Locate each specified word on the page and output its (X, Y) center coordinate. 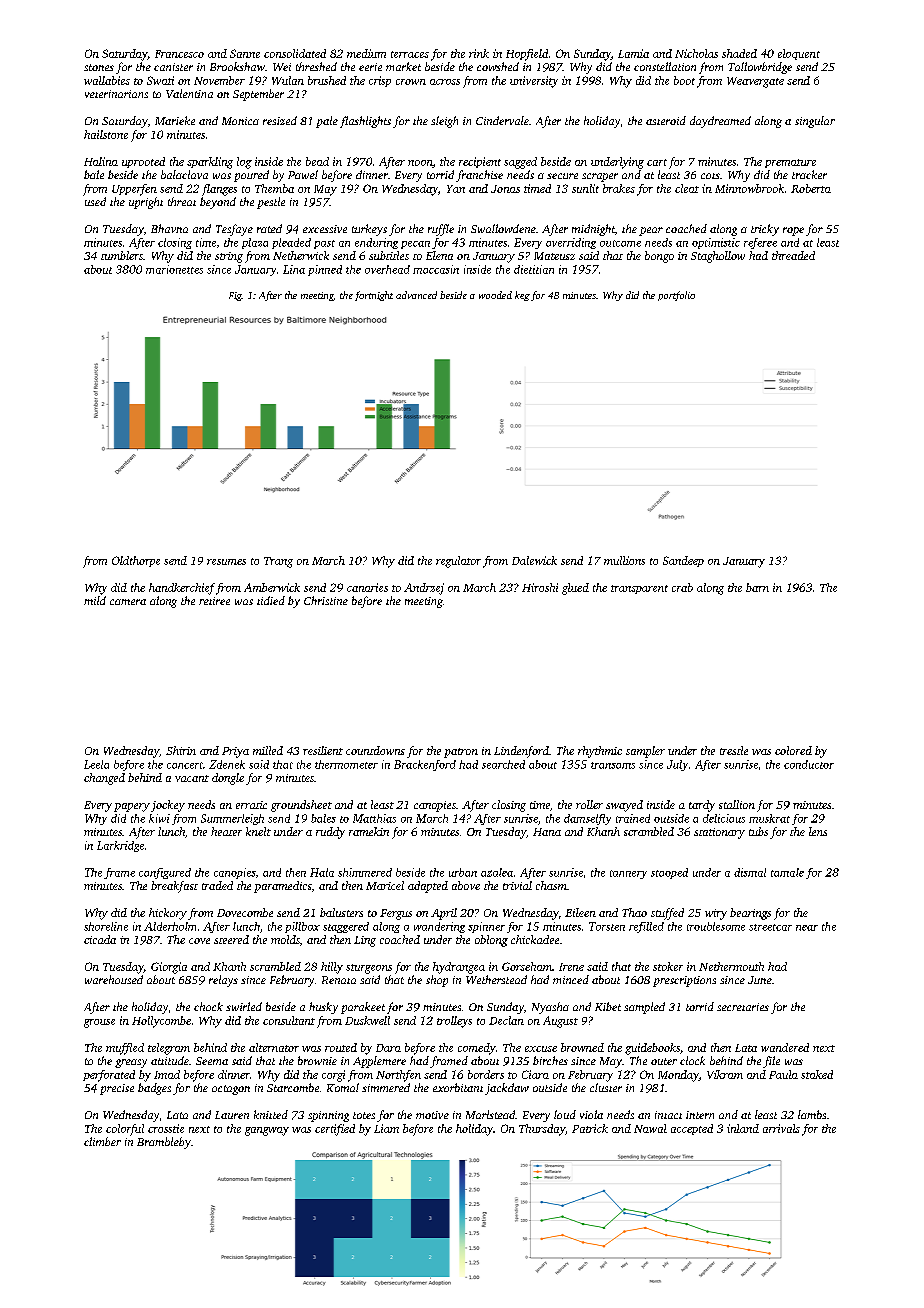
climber (102, 1141)
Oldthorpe (136, 561)
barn (757, 587)
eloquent (799, 54)
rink (479, 53)
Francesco (179, 54)
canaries (367, 587)
